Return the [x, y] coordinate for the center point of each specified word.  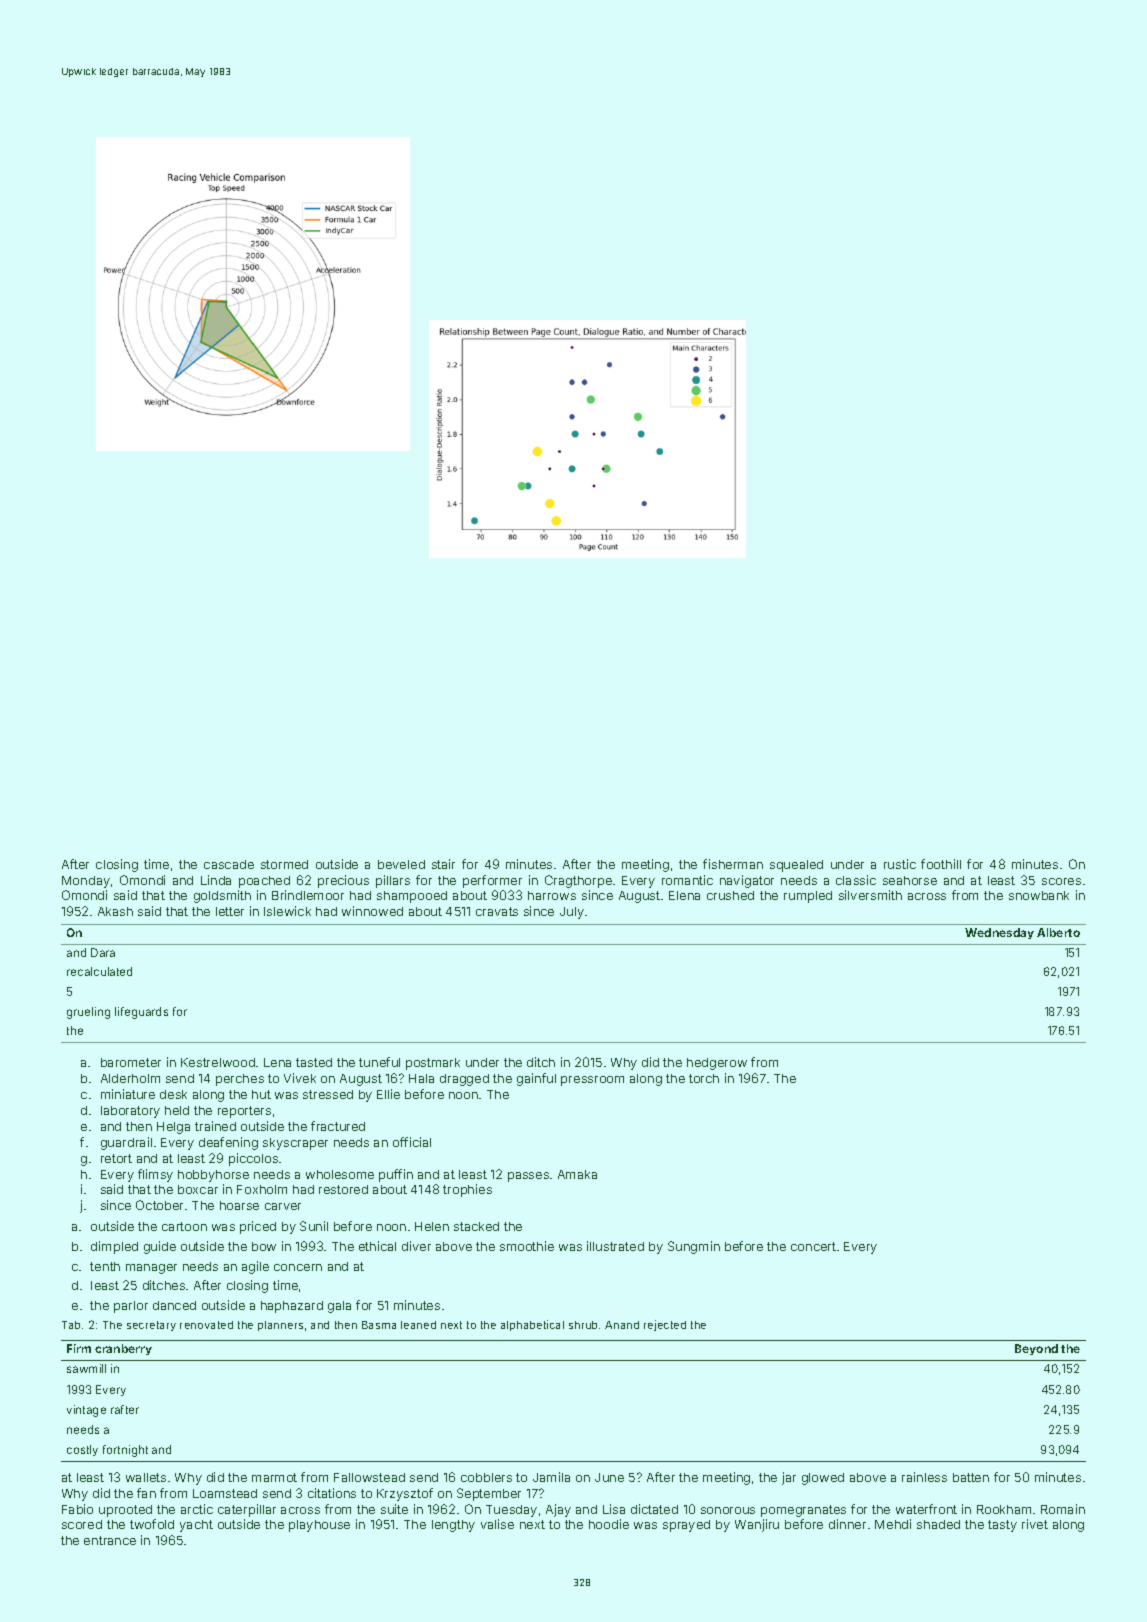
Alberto [1058, 932]
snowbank [1039, 895]
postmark [433, 1064]
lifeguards [141, 1013]
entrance [110, 1540]
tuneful [379, 1062]
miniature [128, 1094]
